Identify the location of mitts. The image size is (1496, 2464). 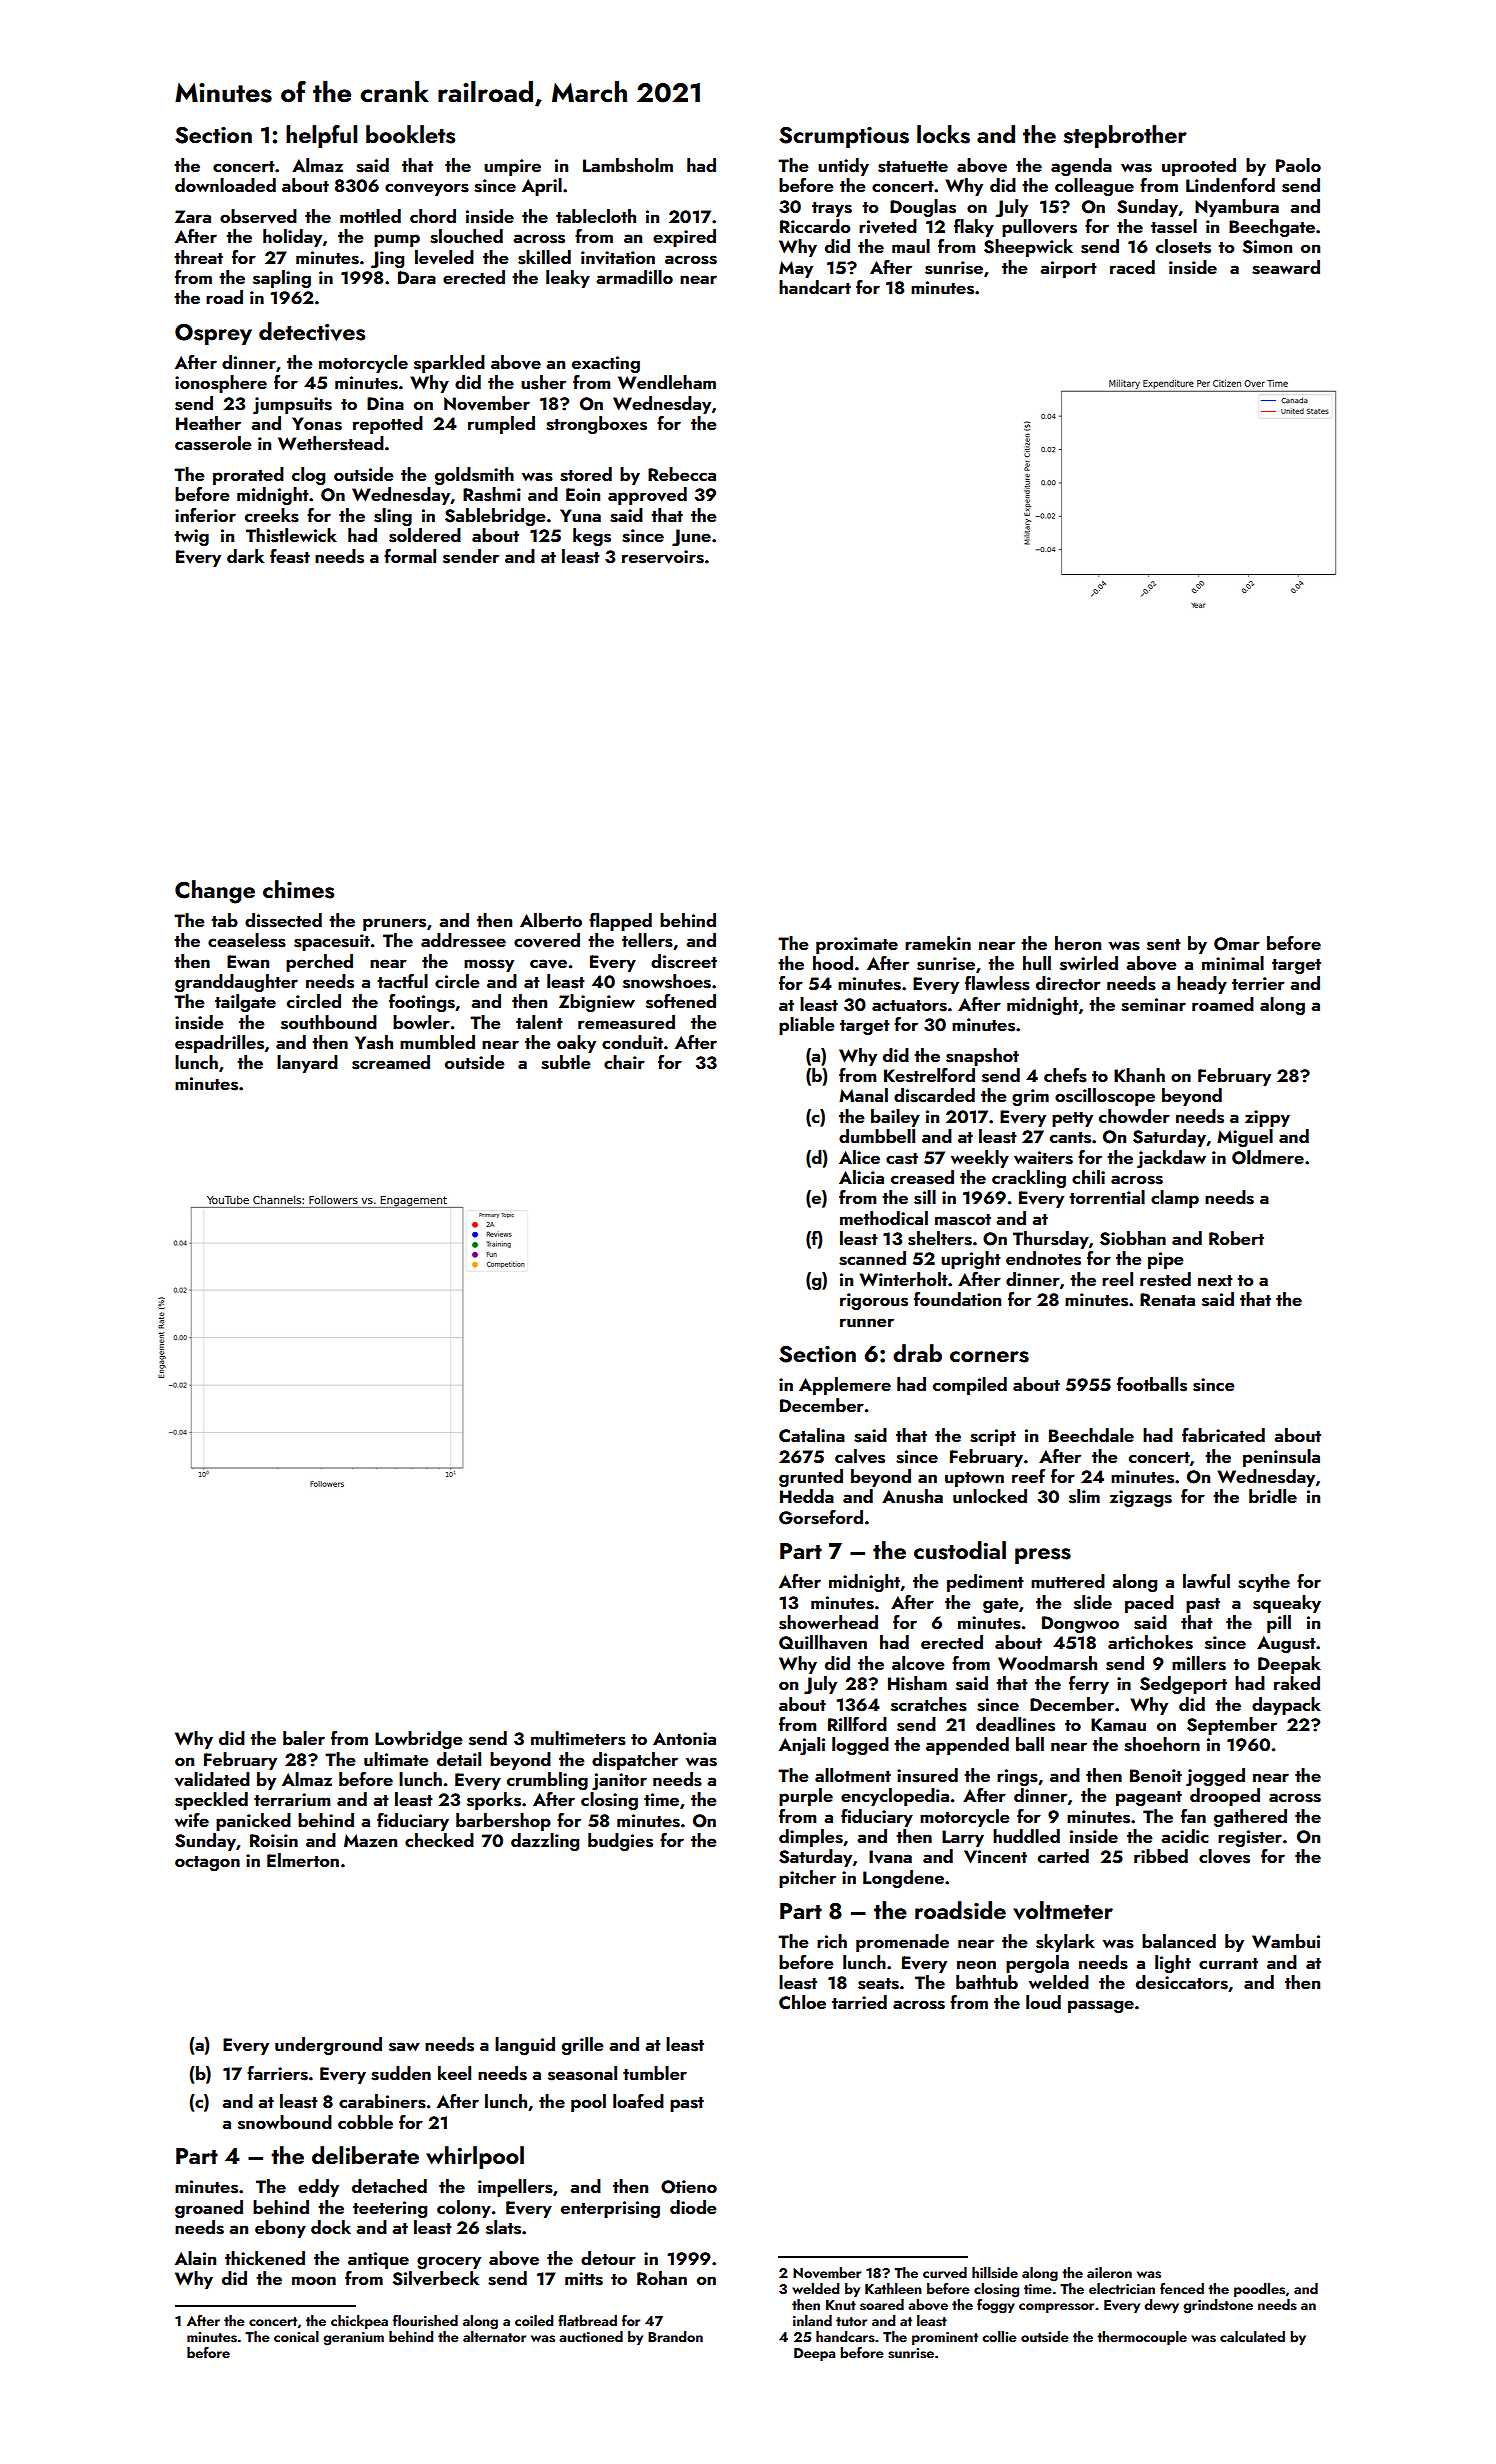
(584, 2279).
